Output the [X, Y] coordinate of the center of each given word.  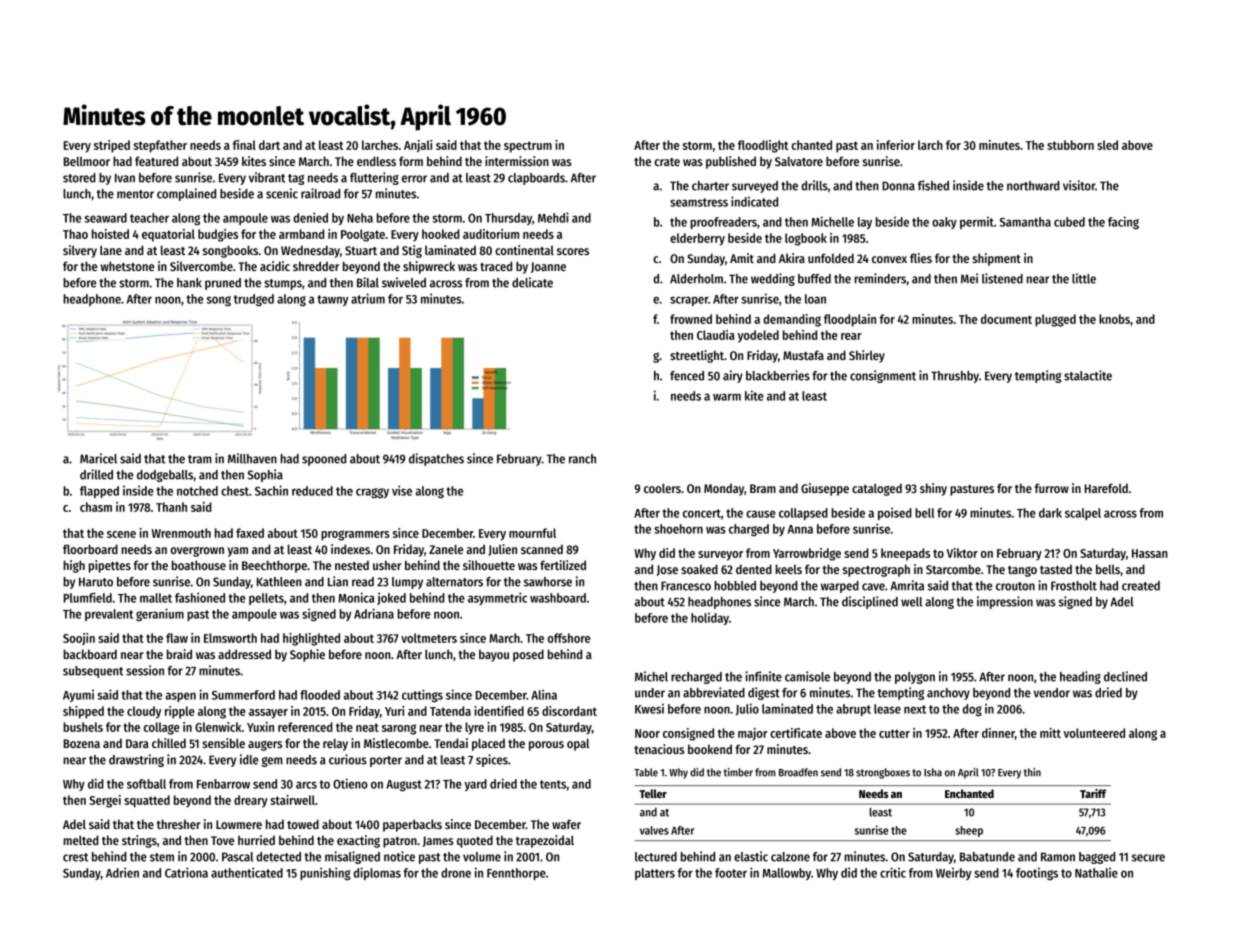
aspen [180, 697]
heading [1080, 677]
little [1084, 278]
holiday [710, 618]
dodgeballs [165, 476]
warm [727, 397]
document [1006, 319]
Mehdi [553, 217]
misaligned [352, 857]
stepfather [160, 146]
